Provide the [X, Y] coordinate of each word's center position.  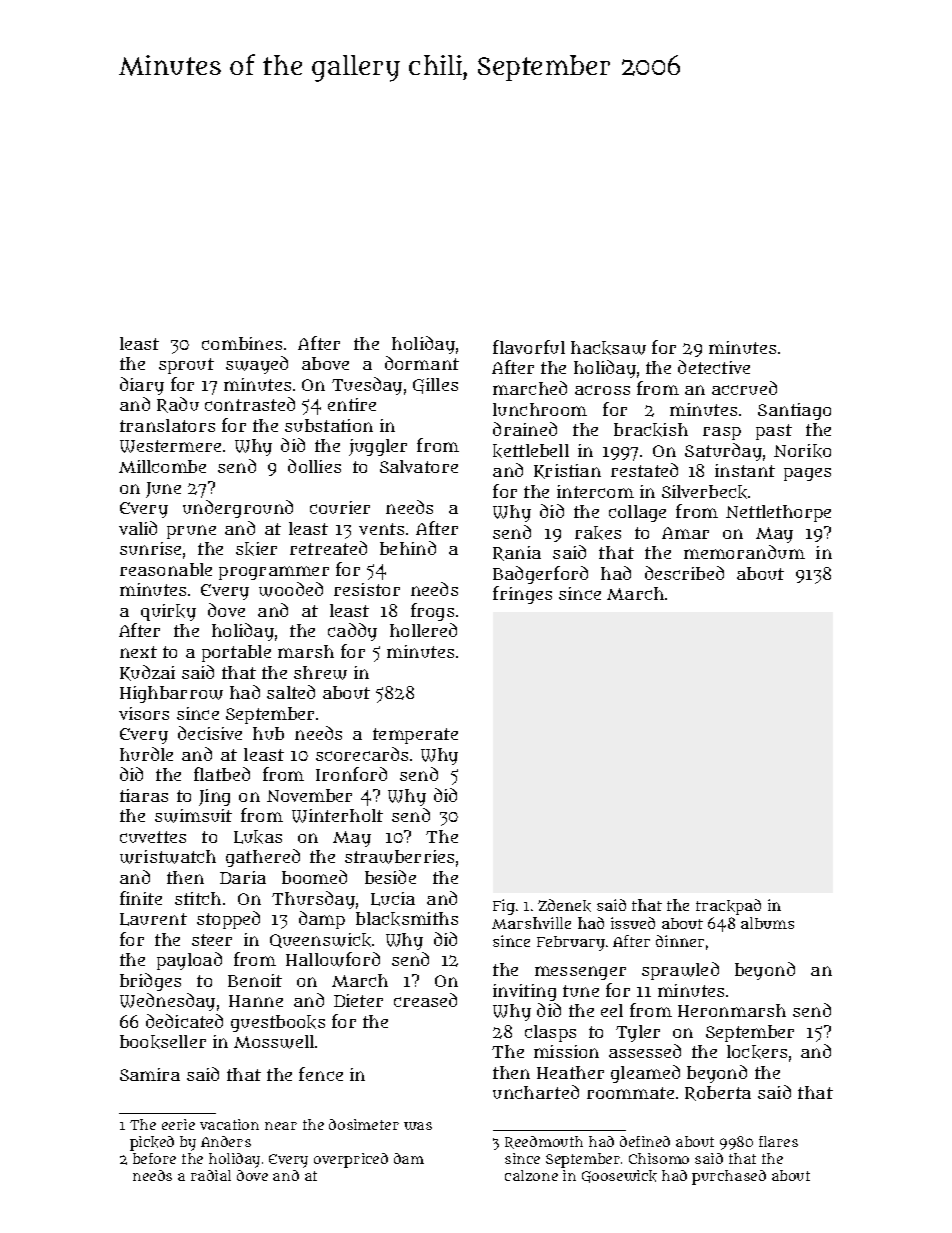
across [602, 390]
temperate [415, 736]
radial [211, 1175]
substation [329, 425]
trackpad [728, 907]
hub [268, 733]
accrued [744, 388]
